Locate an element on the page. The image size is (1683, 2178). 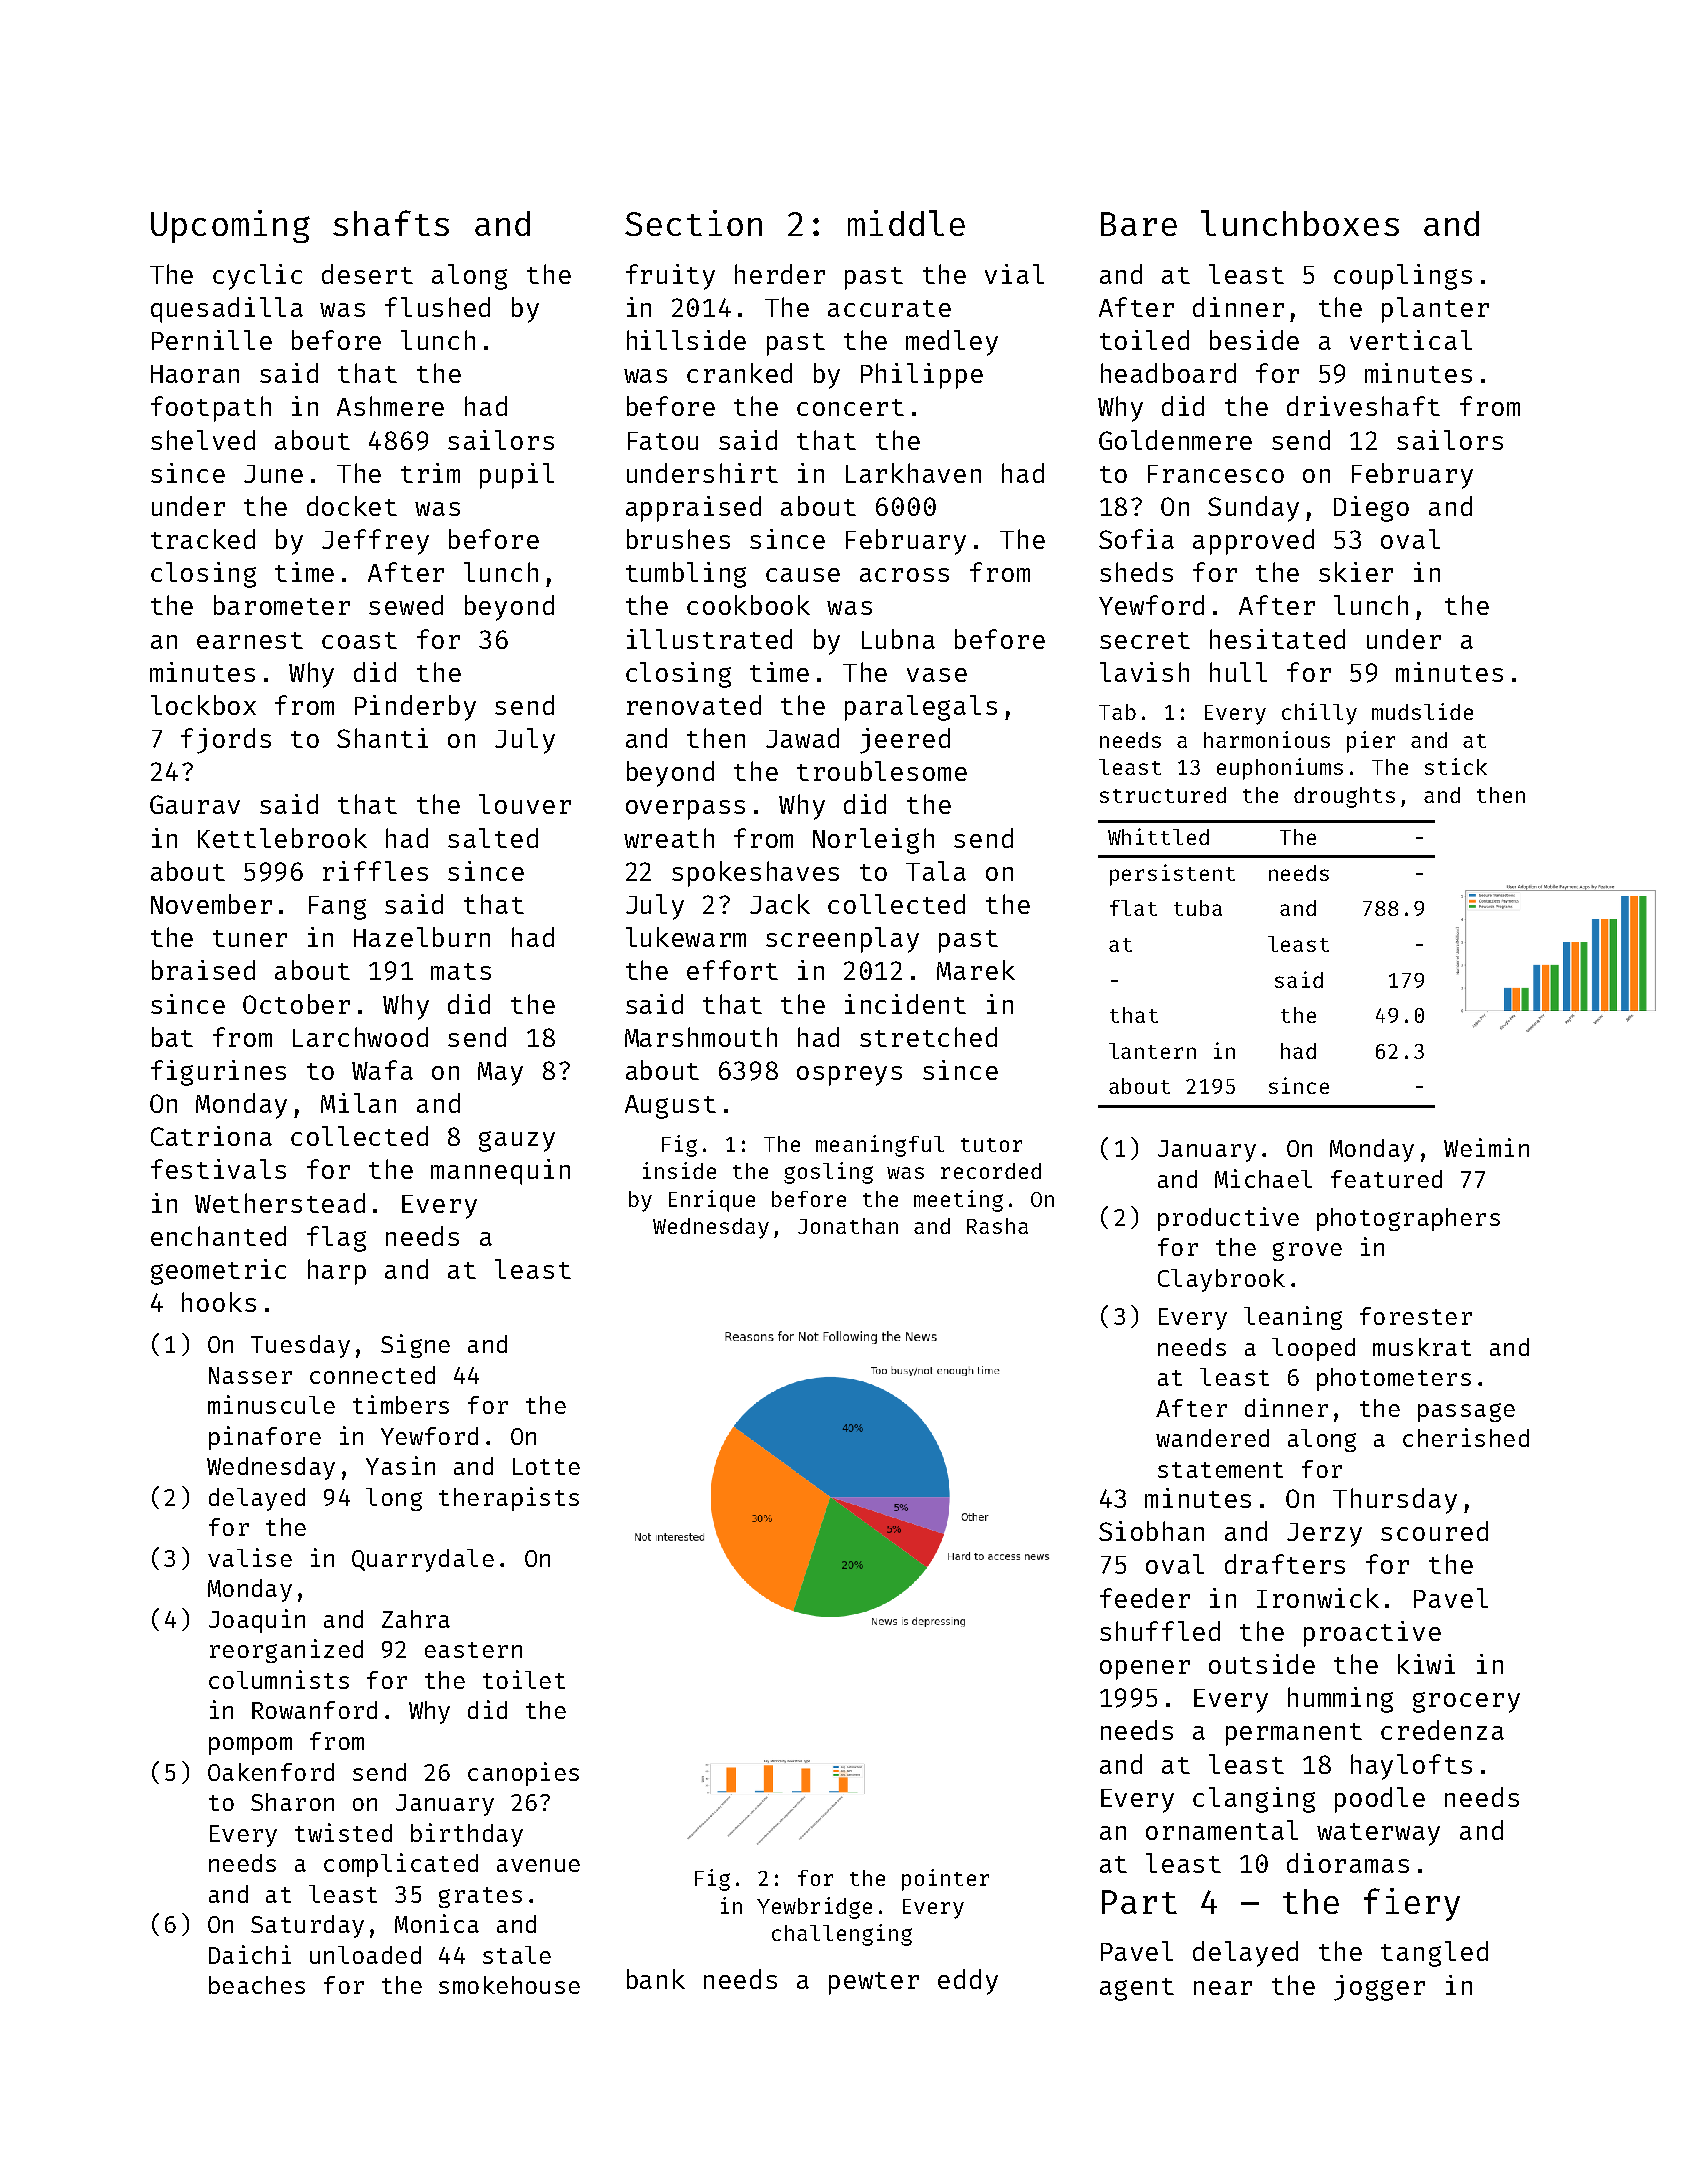
driveshaft is located at coordinates (1363, 406).
